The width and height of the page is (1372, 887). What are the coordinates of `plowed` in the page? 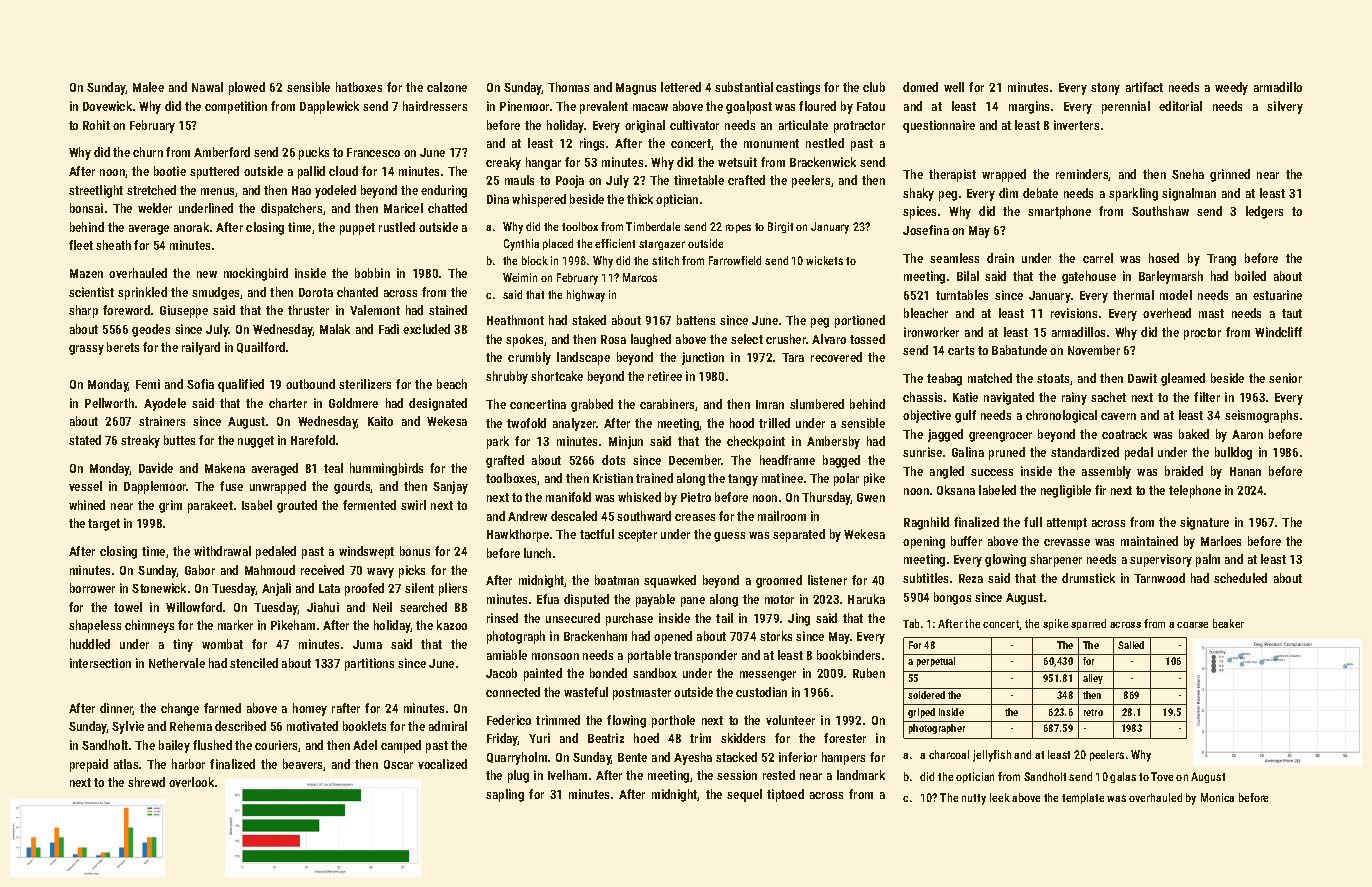 It's located at (247, 88).
